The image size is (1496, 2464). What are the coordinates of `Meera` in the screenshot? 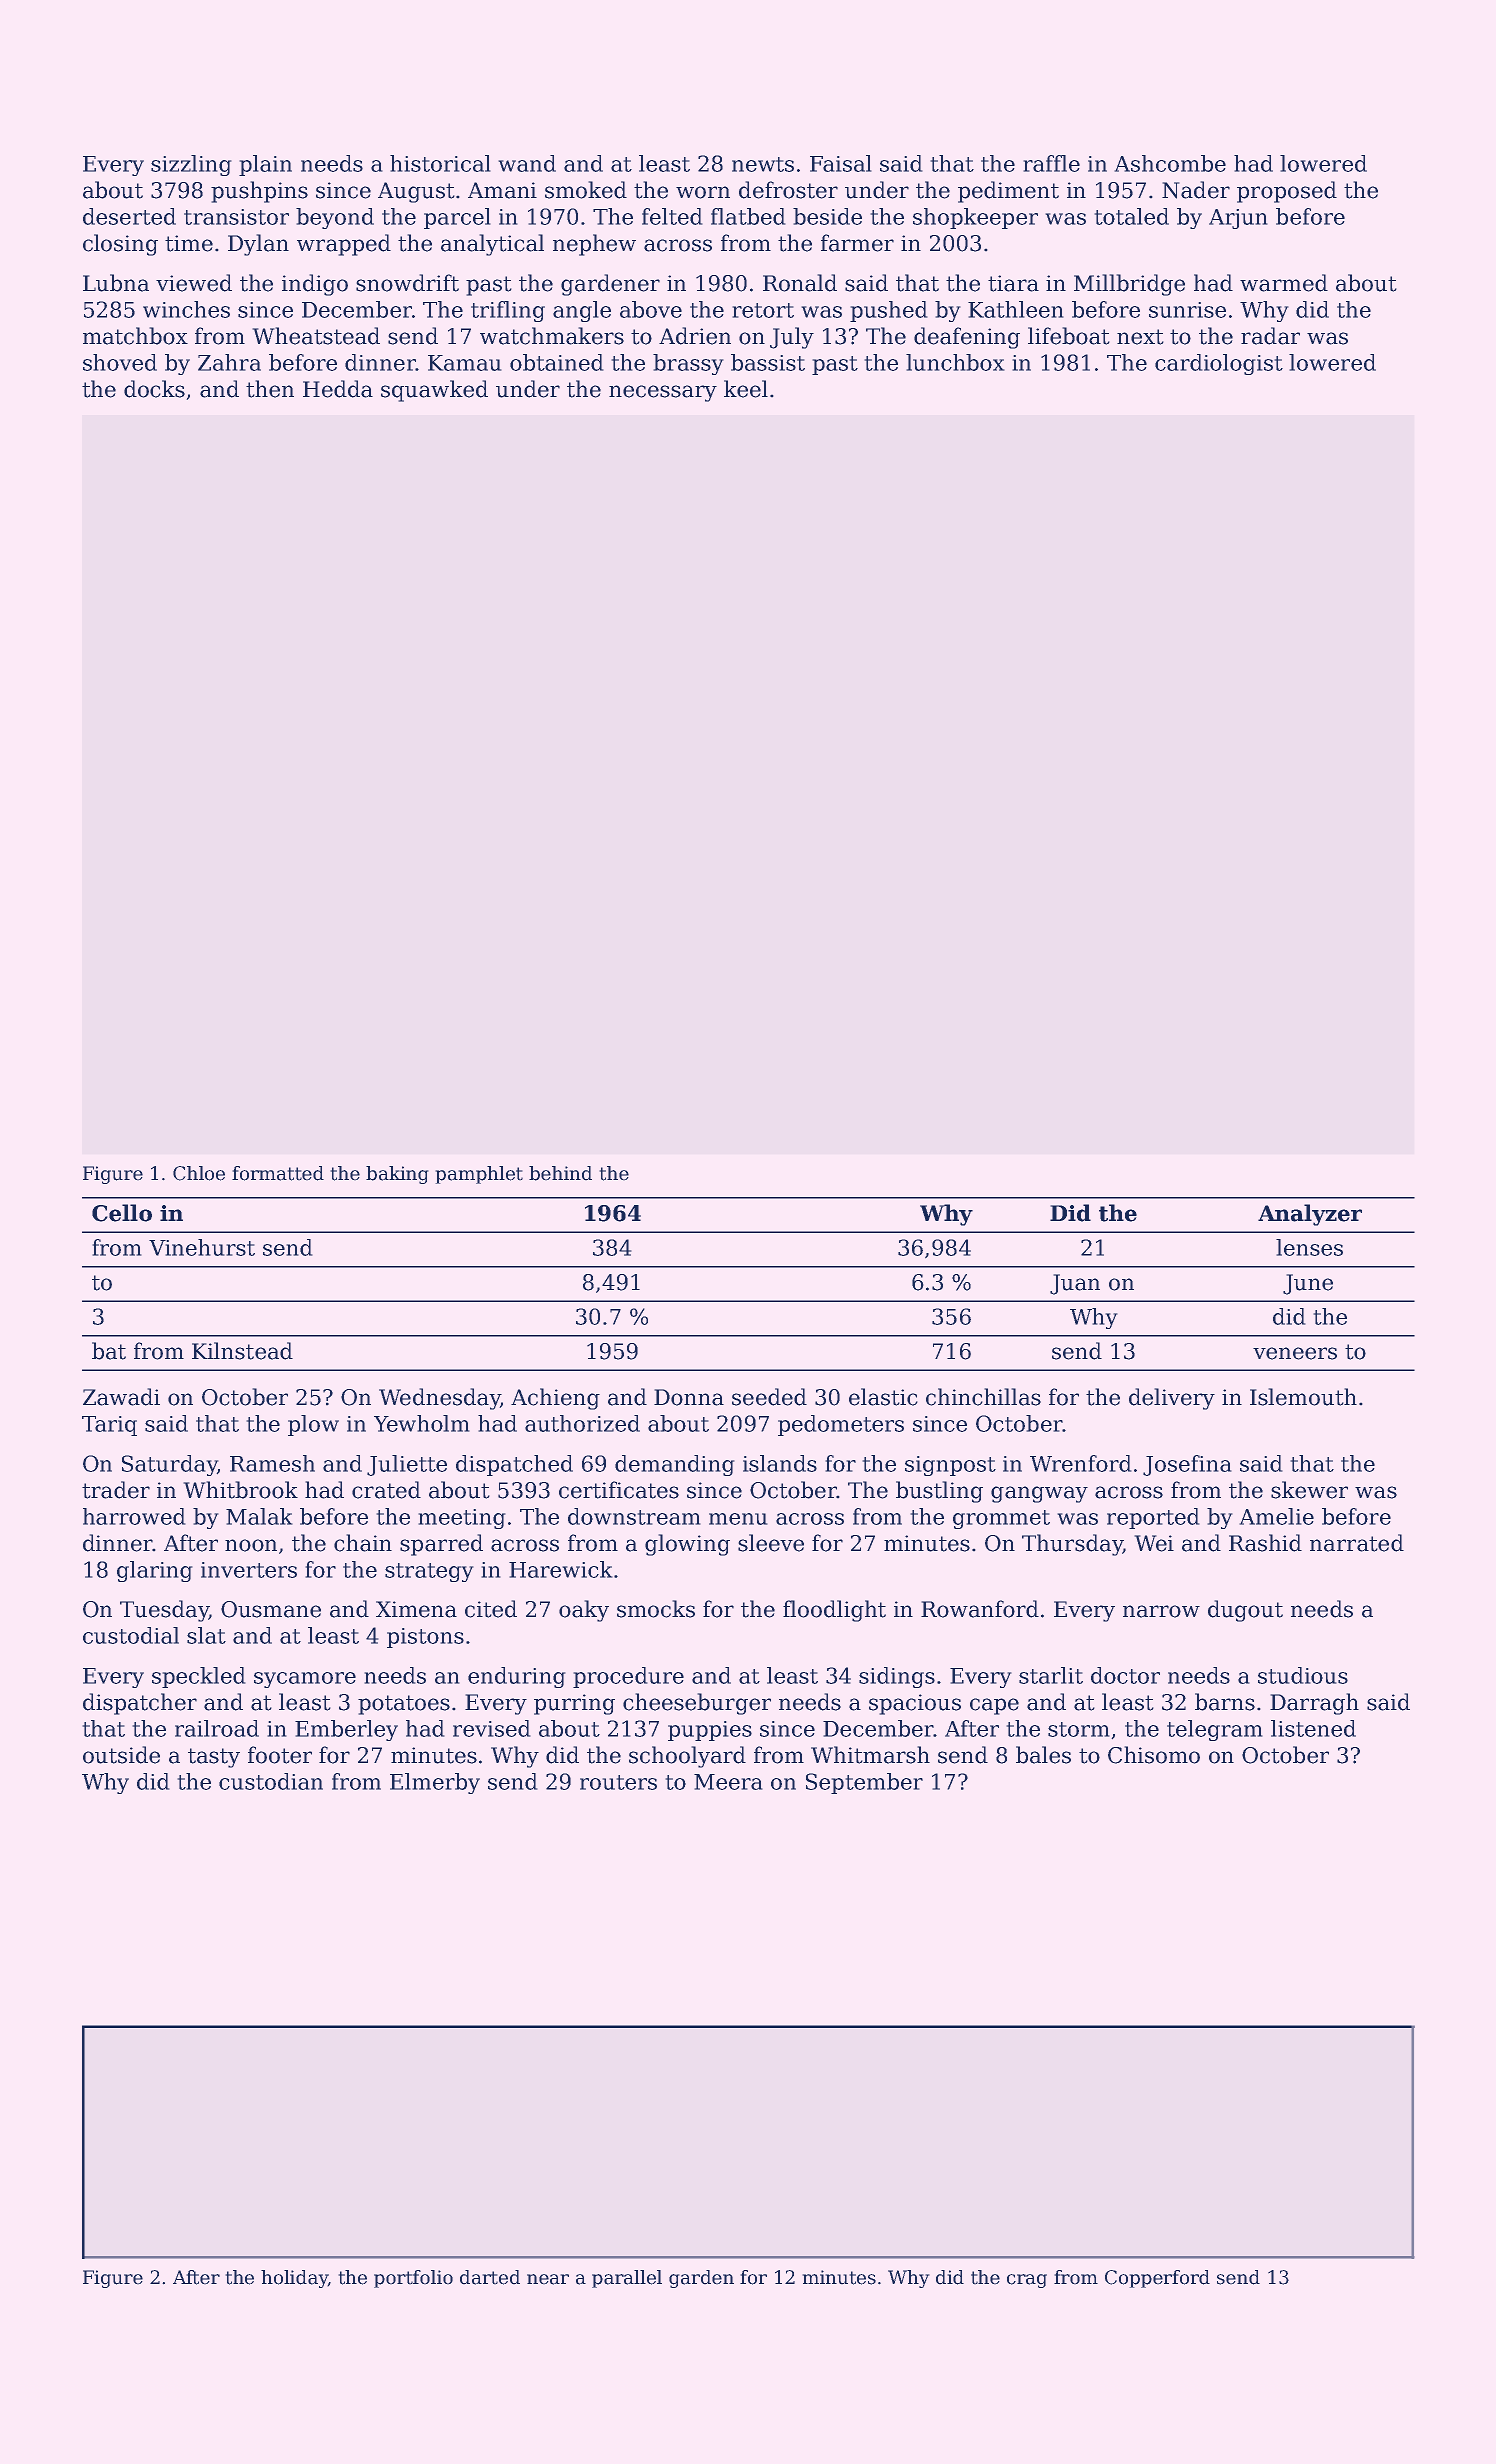 It's located at (728, 1782).
